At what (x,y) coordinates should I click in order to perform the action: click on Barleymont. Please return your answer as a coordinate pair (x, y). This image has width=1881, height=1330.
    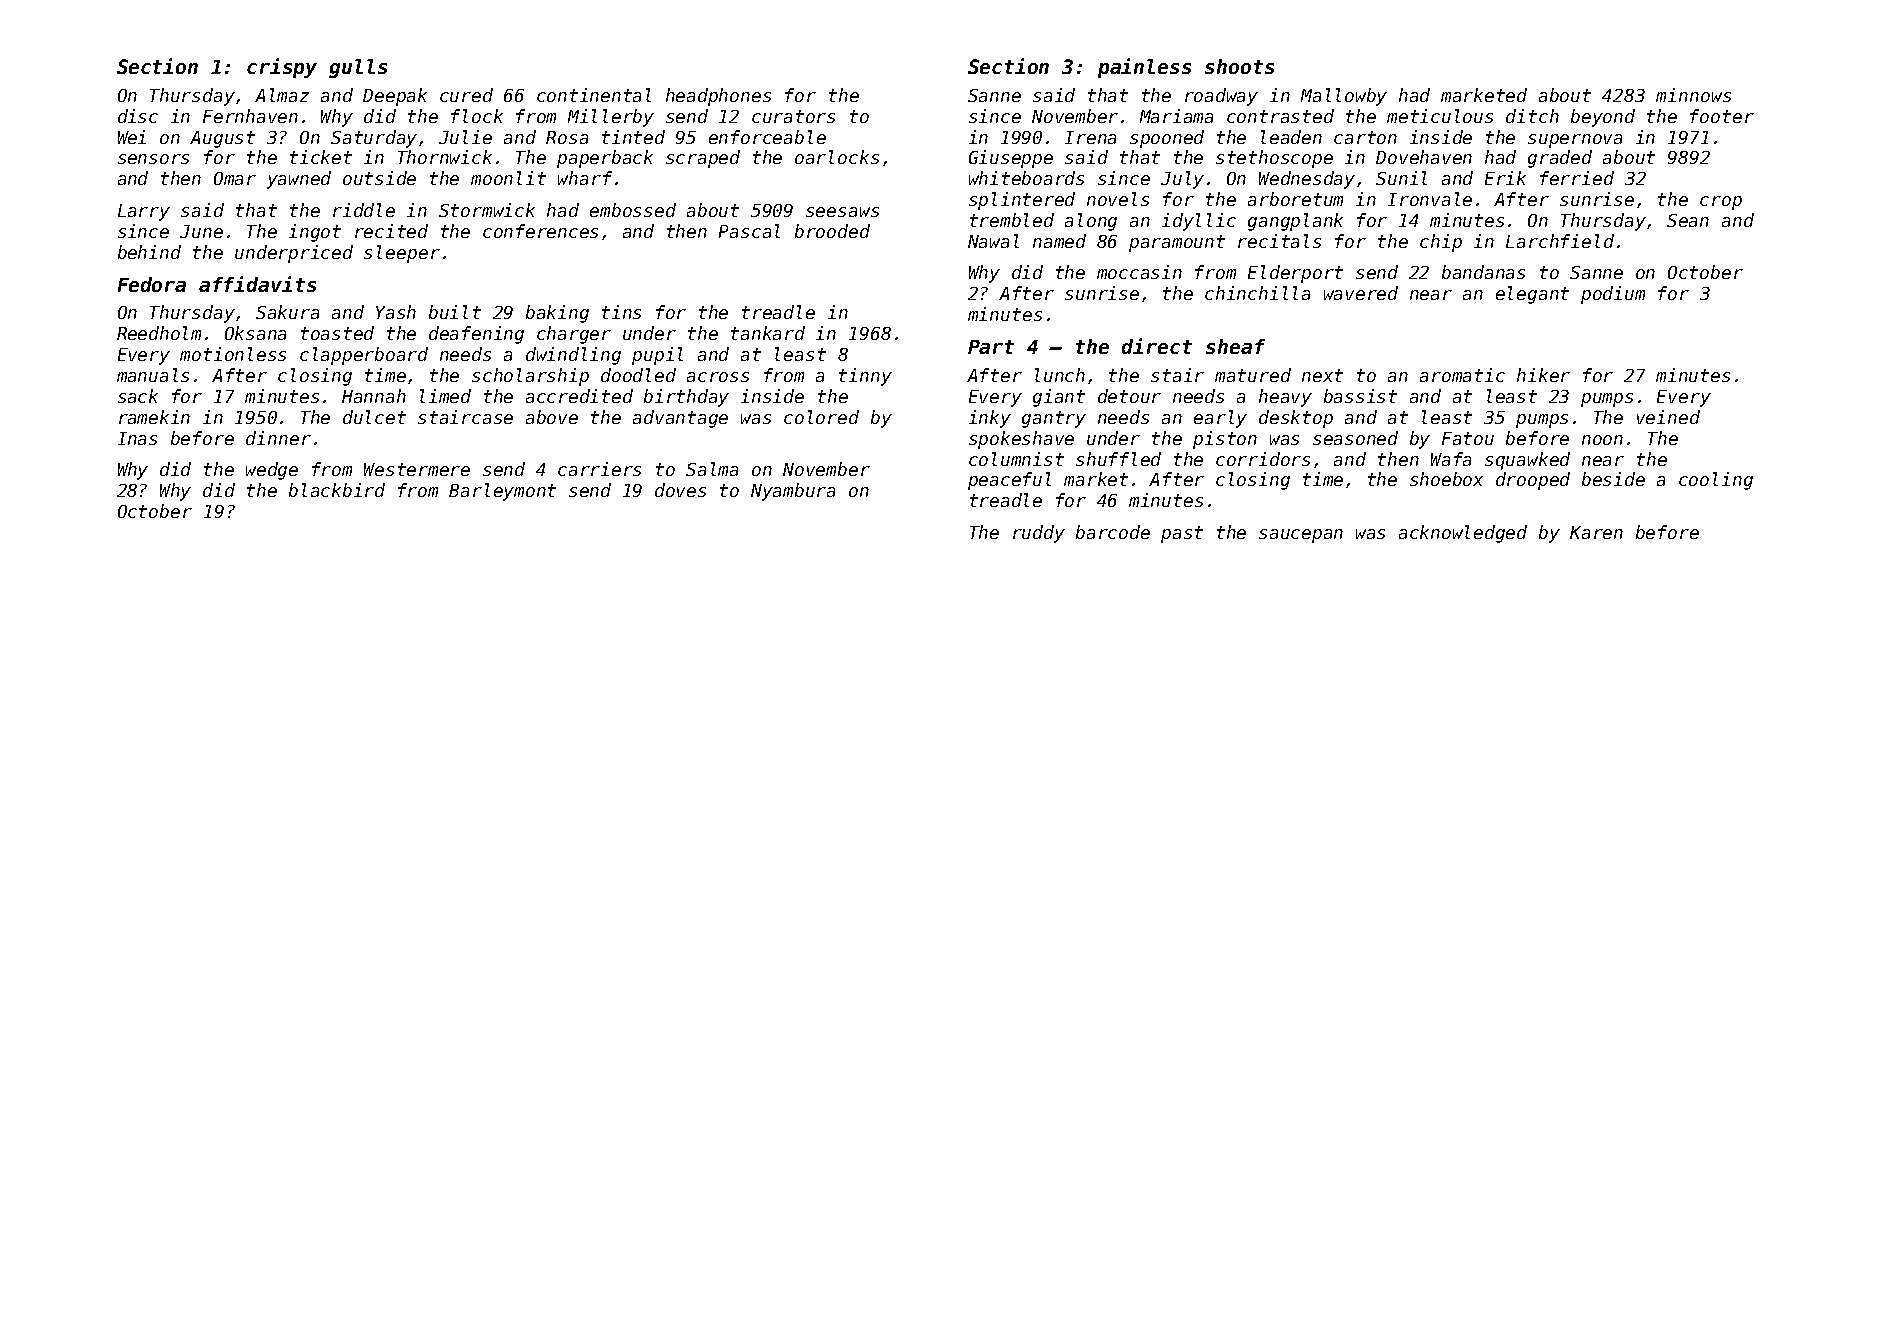
    Looking at the image, I should click on (502, 492).
